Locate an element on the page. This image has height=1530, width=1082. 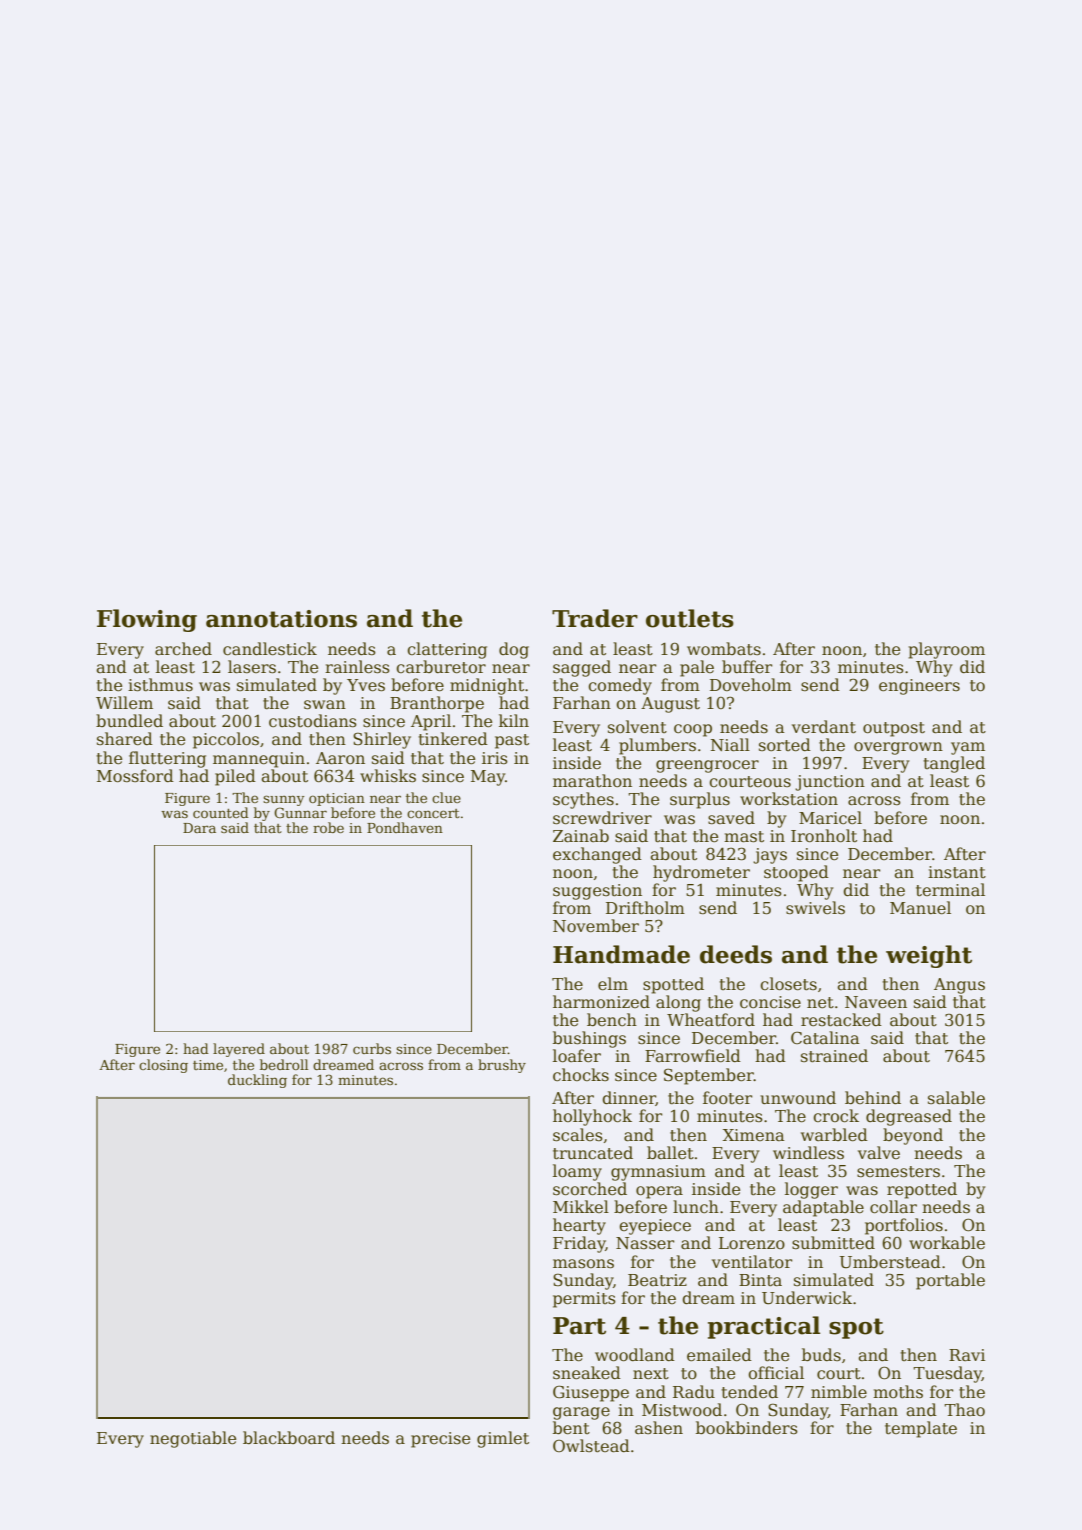
deeds is located at coordinates (736, 954).
